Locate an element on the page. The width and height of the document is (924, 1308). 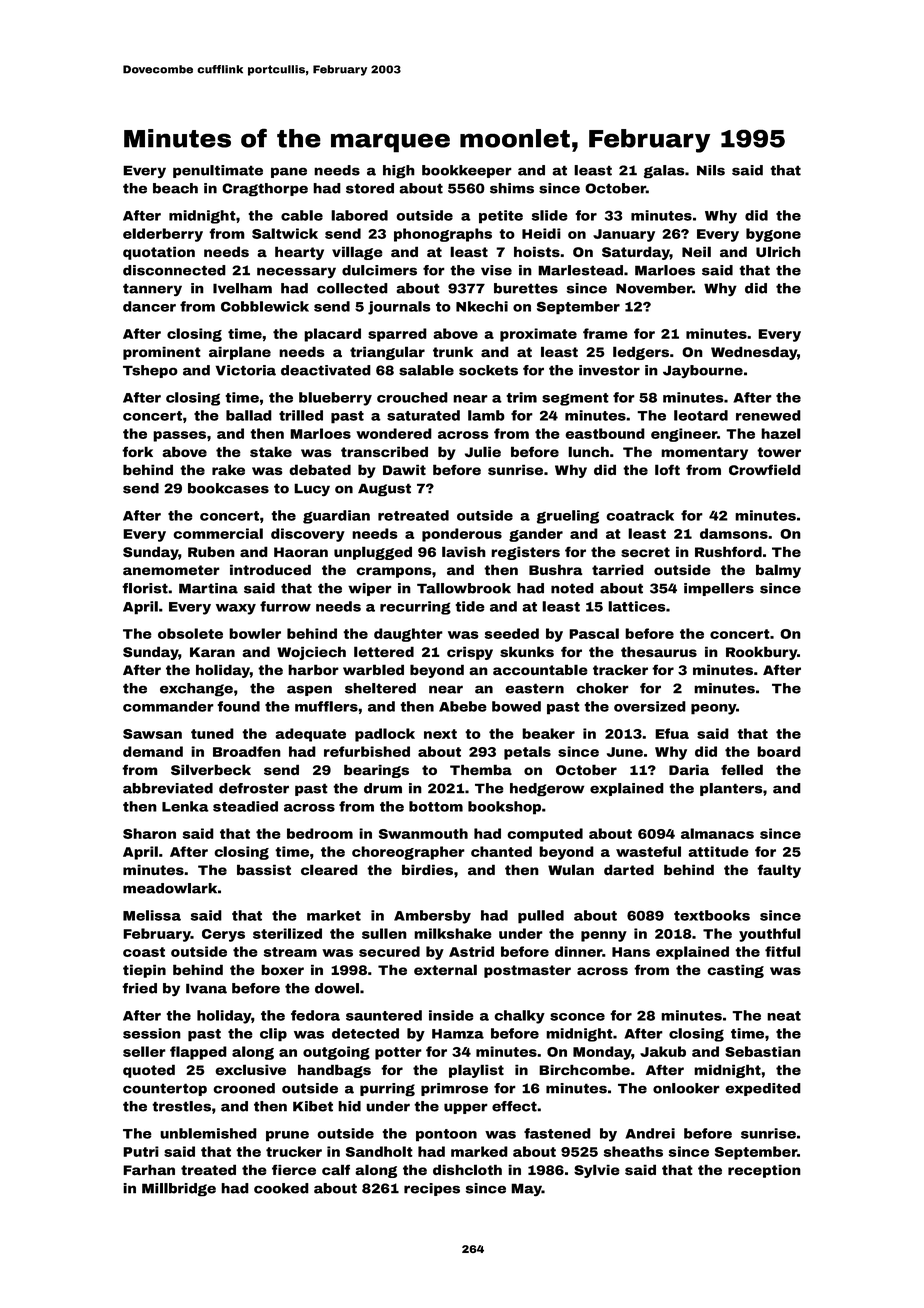
purring is located at coordinates (387, 1089).
